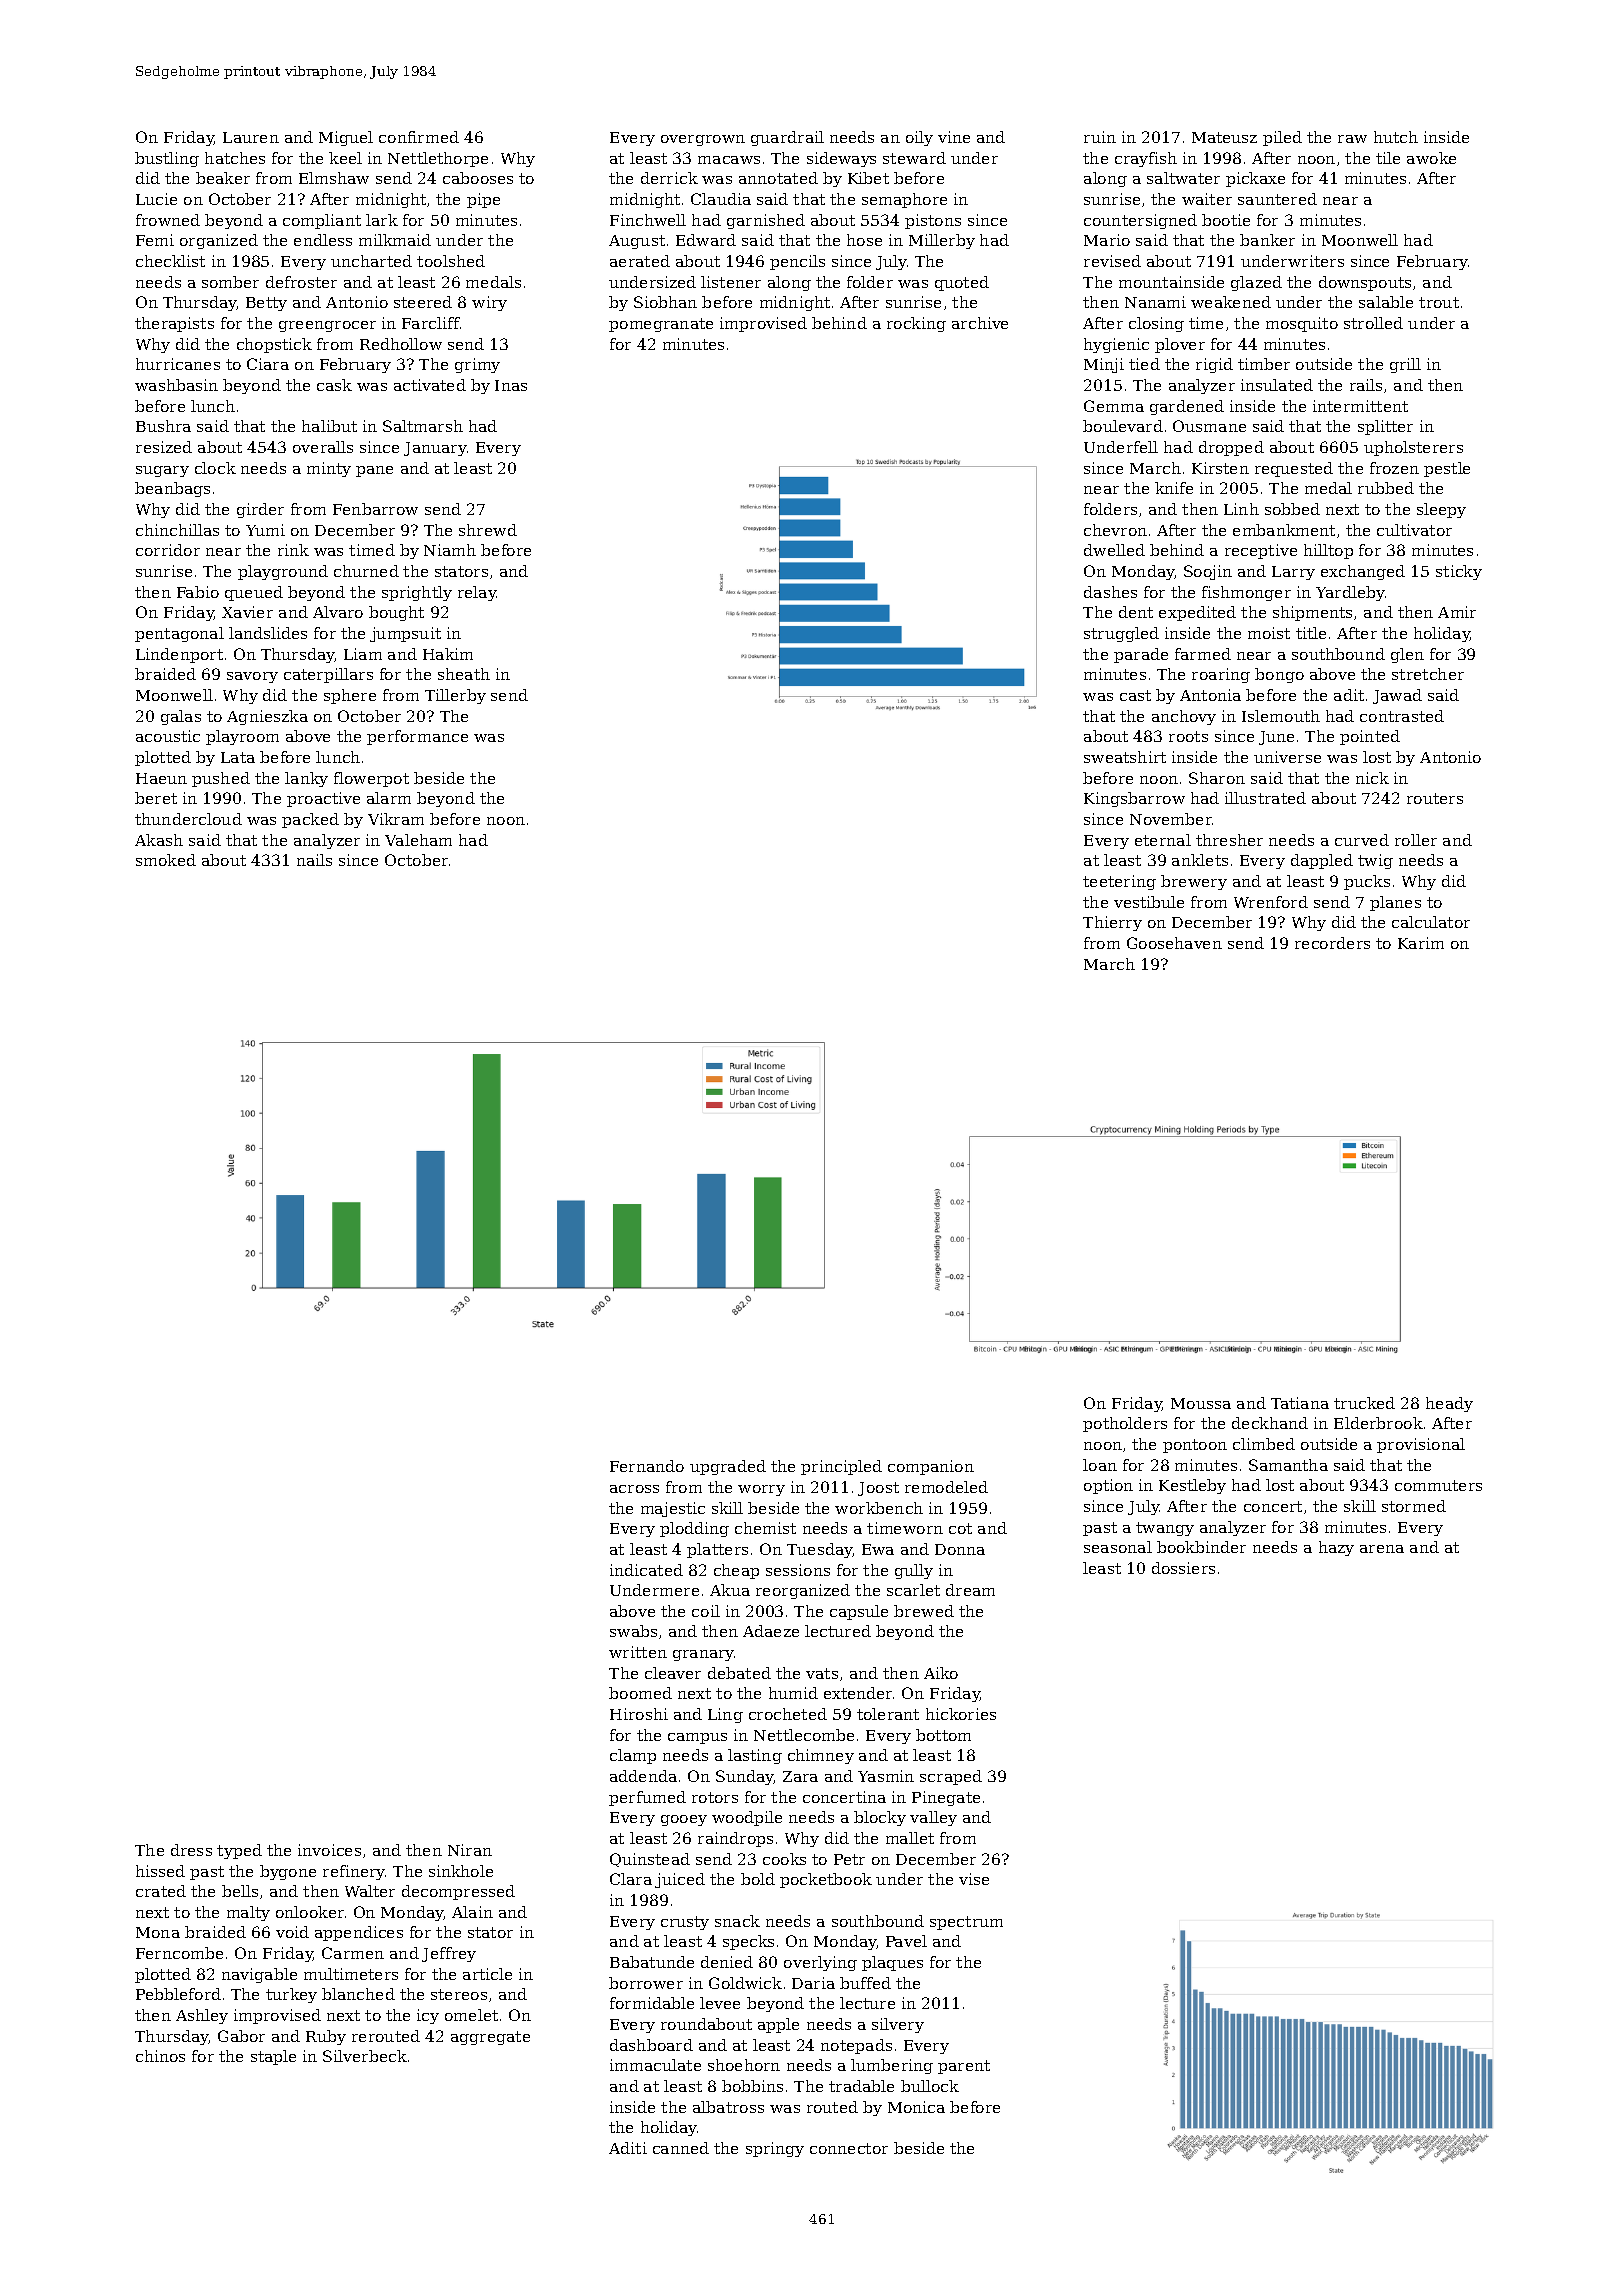 This screenshot has height=2292, width=1620. Describe the element at coordinates (251, 137) in the screenshot. I see `Lauren` at that location.
